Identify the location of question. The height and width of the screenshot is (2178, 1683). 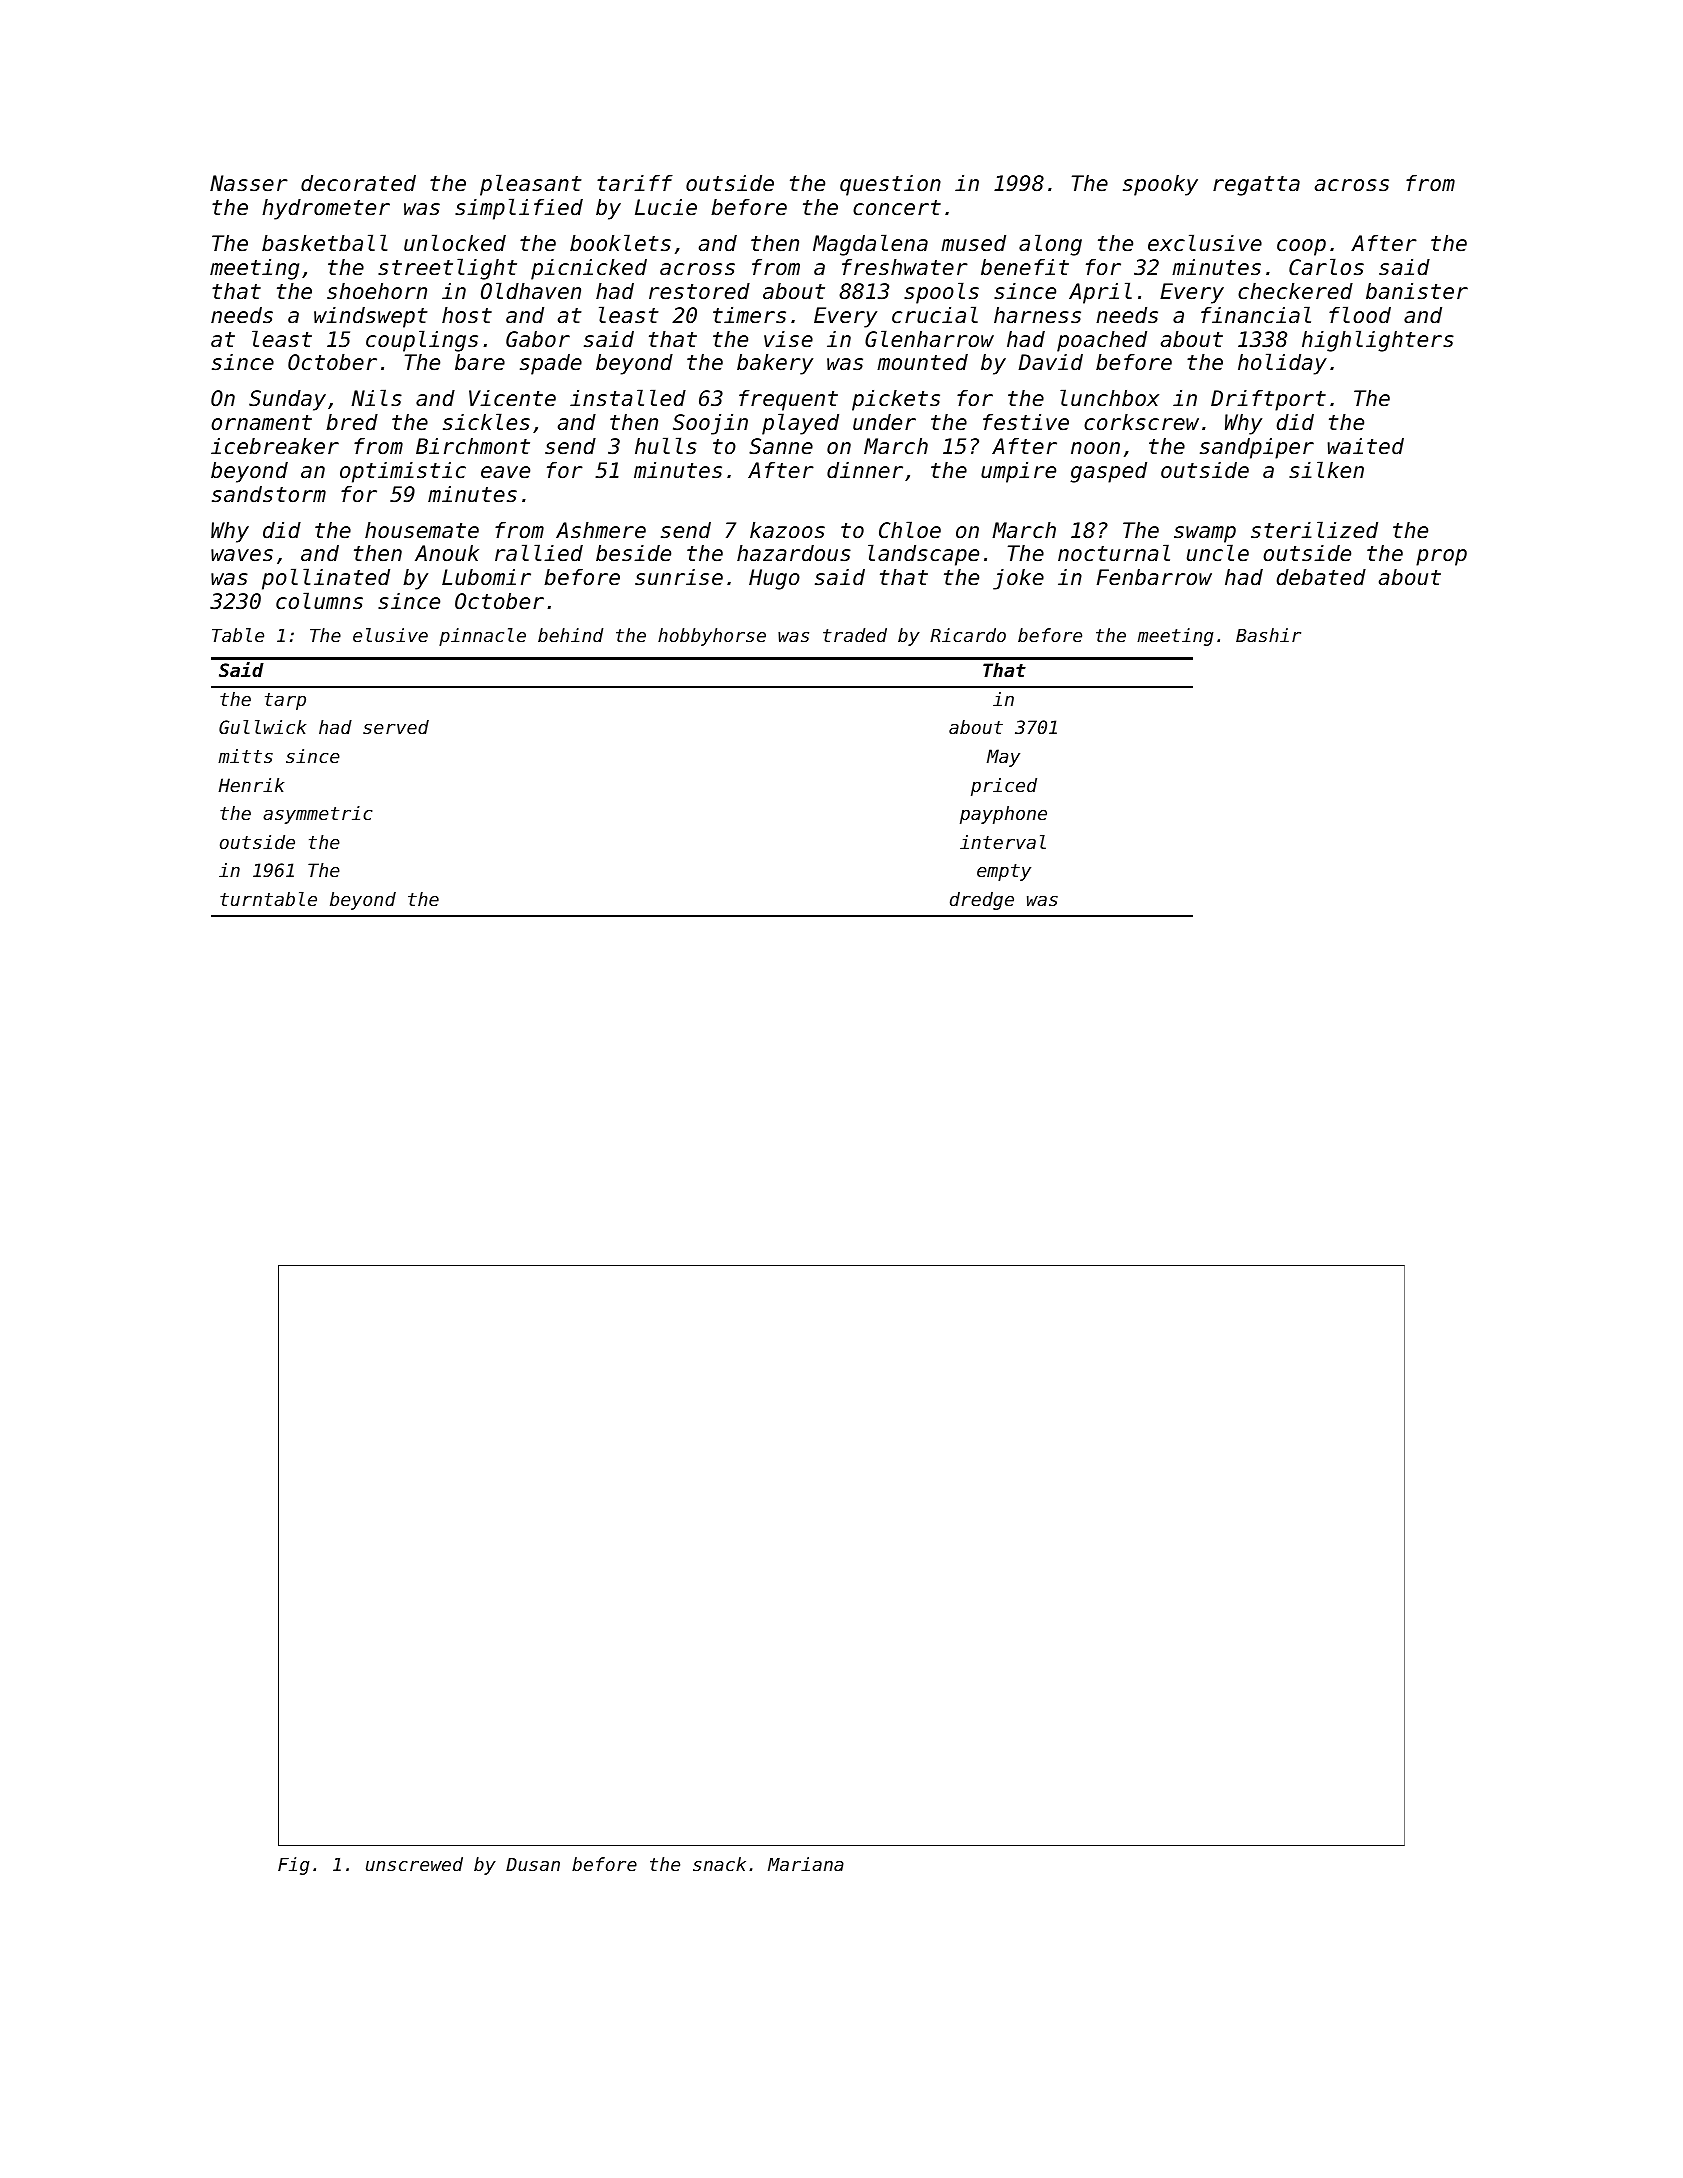
(890, 185).
